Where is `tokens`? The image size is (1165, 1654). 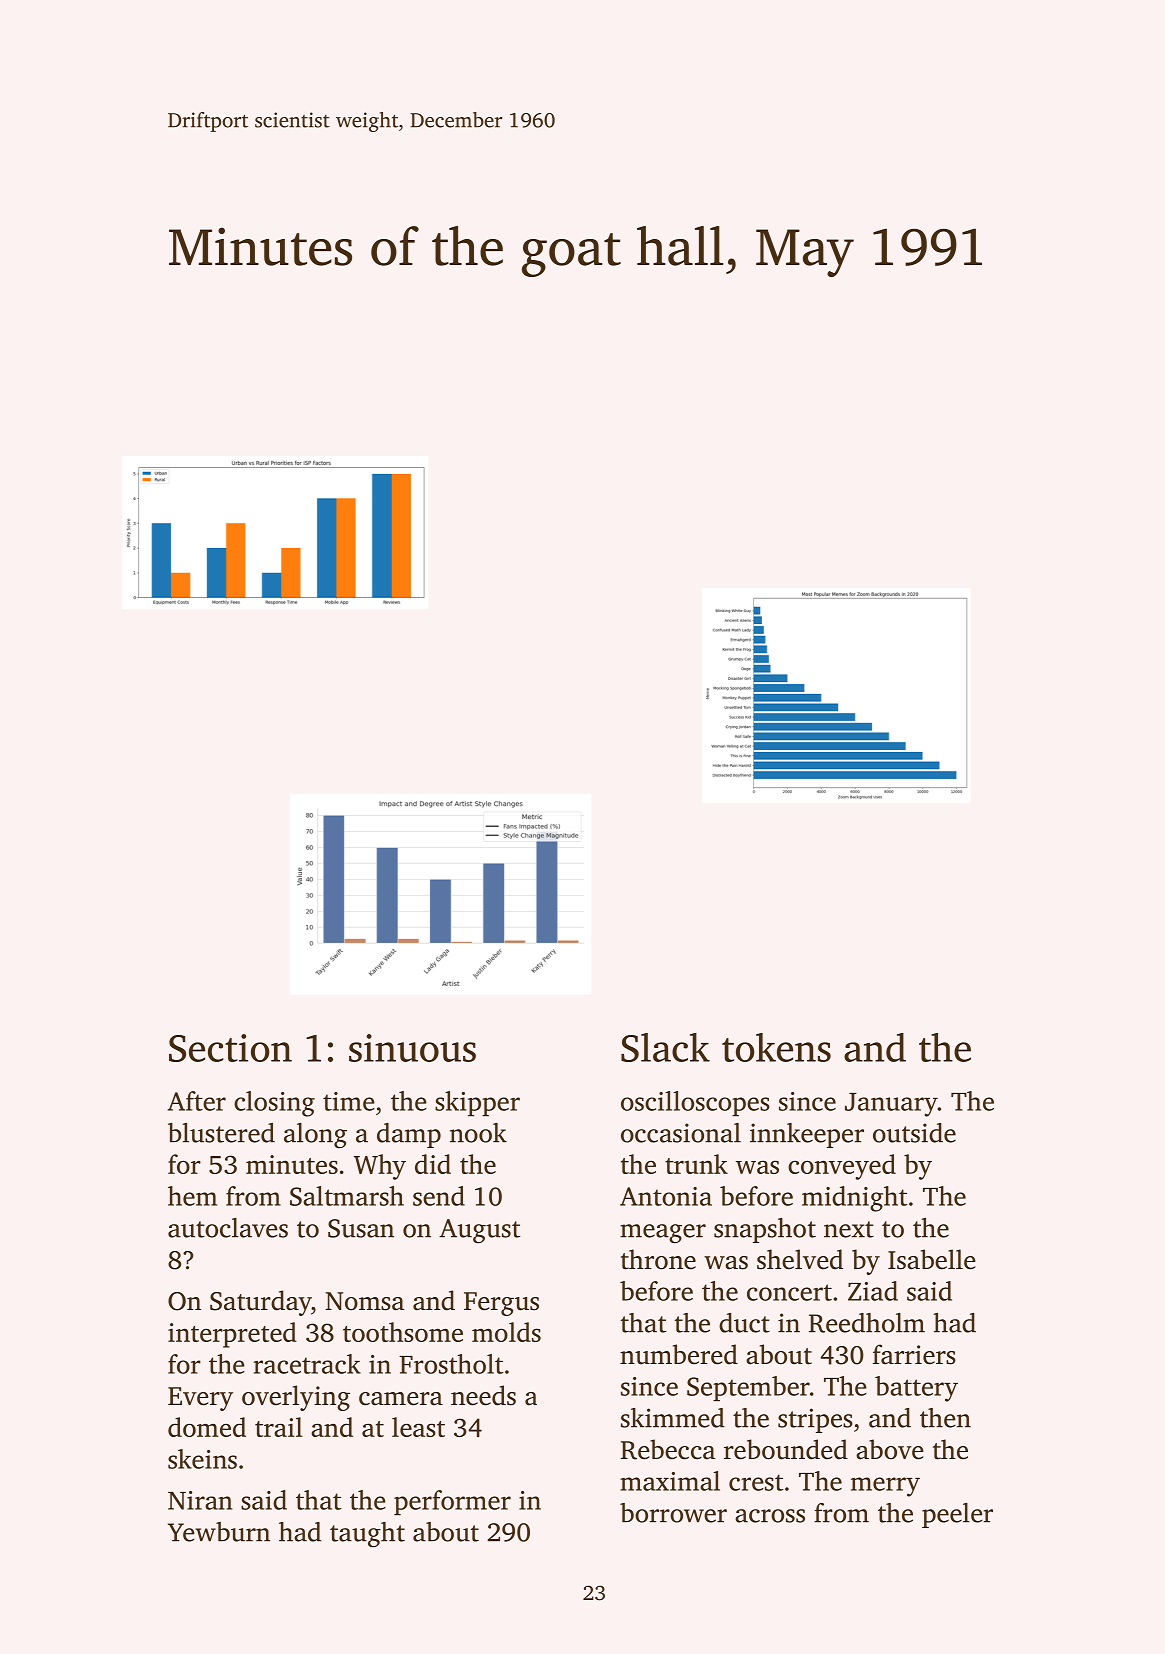
tokens is located at coordinates (776, 1047).
